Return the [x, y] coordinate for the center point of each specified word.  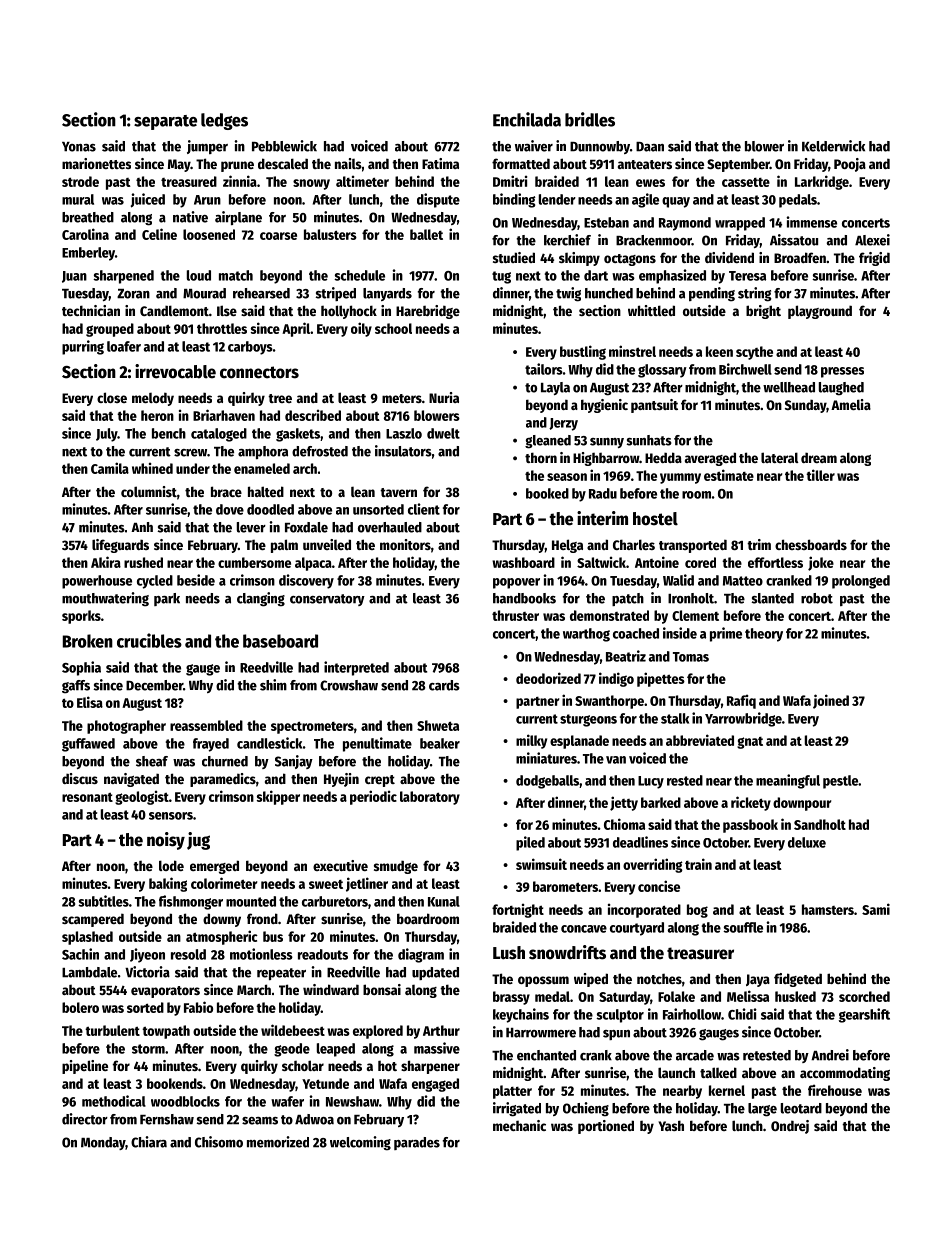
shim [273, 685]
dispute [438, 200]
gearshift [864, 1015]
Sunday [805, 406]
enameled [262, 468]
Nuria [444, 397]
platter [512, 1092]
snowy [311, 184]
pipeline [85, 1067]
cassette [746, 182]
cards [444, 685]
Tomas [691, 657]
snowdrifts [567, 952]
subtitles [103, 901]
